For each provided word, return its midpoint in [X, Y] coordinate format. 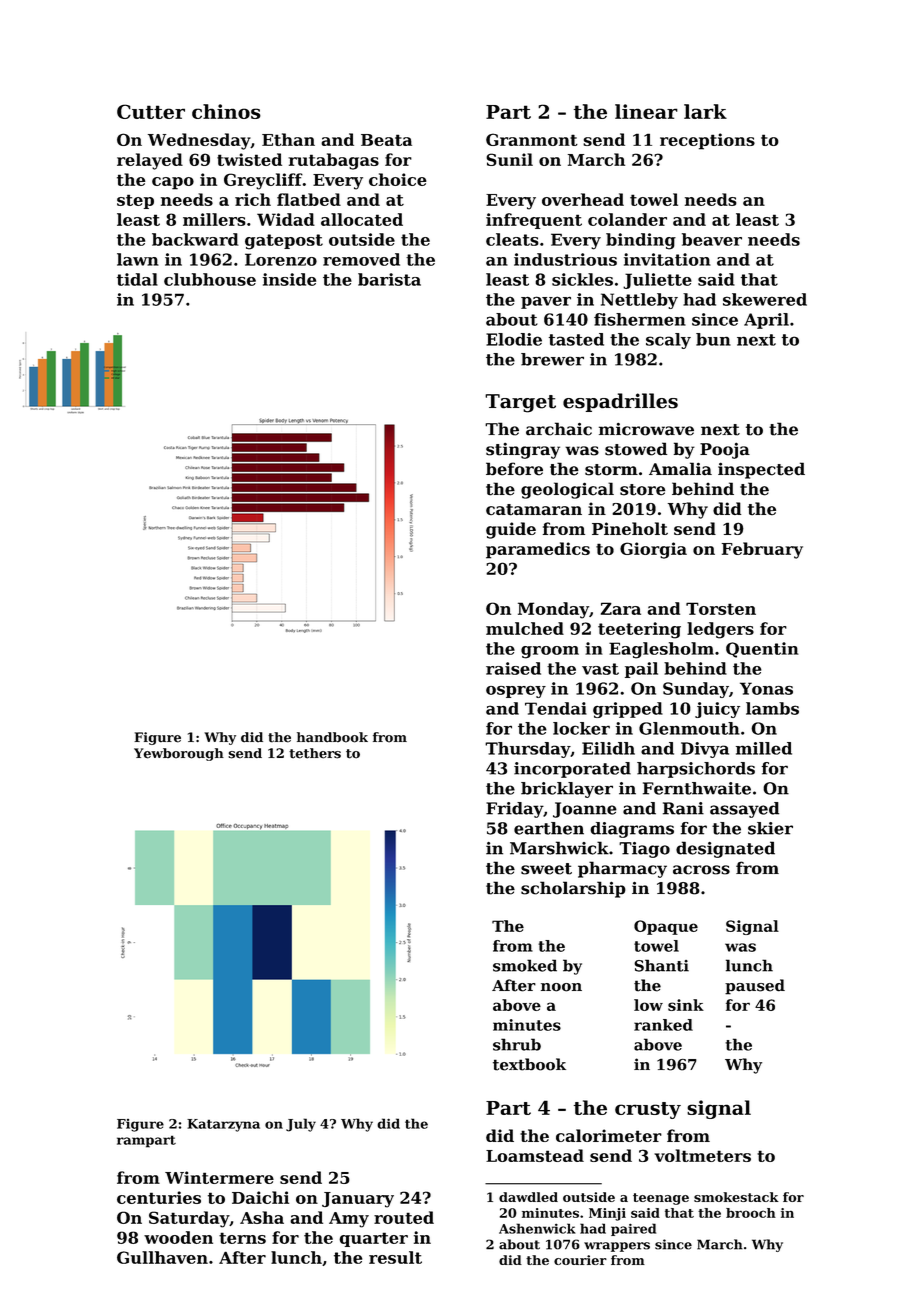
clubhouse [210, 279]
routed [404, 1217]
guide [511, 530]
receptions [707, 141]
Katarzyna [223, 1125]
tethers [315, 753]
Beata [386, 140]
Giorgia [653, 550]
